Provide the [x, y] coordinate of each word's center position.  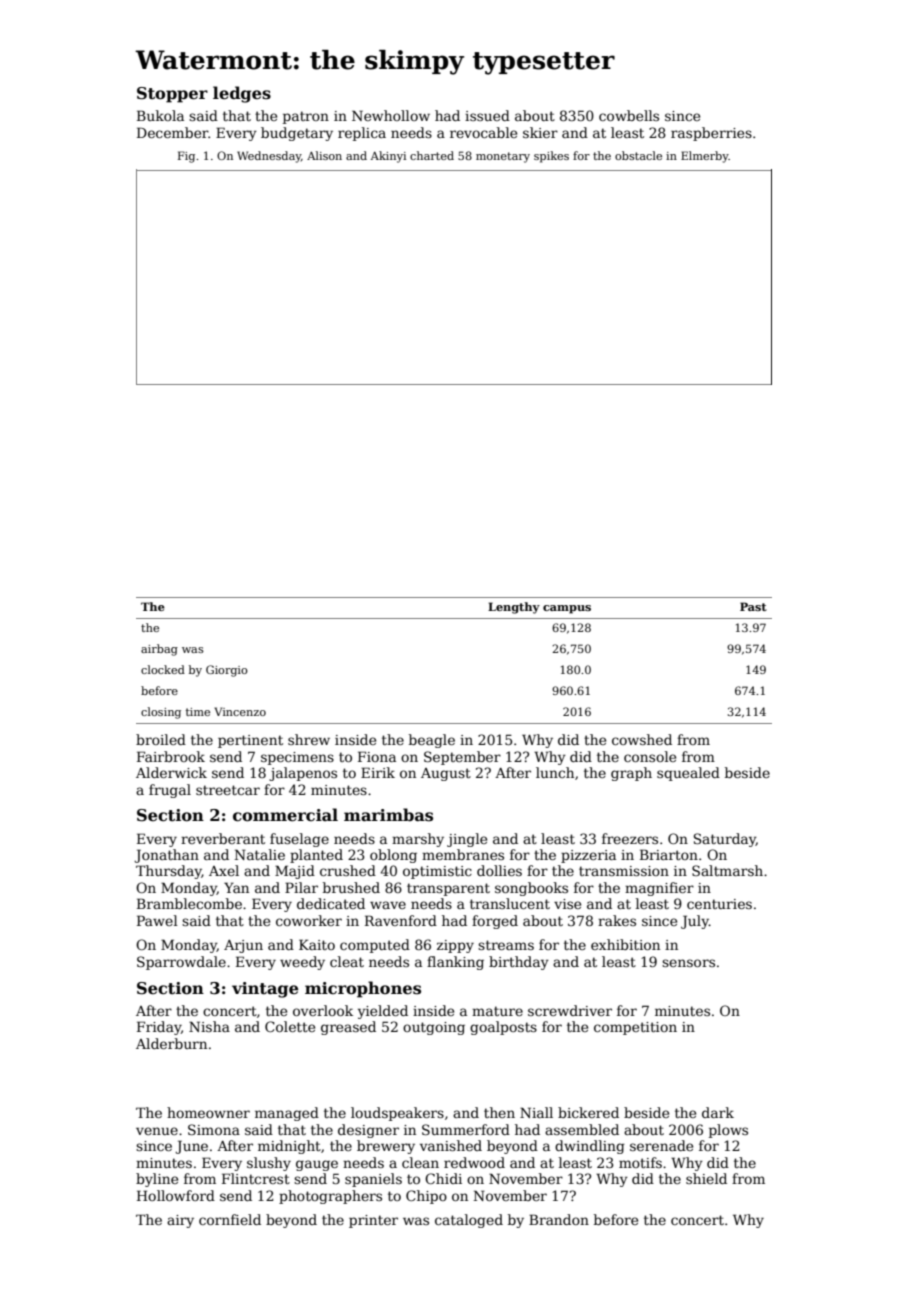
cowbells [629, 115]
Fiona [377, 756]
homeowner [208, 1112]
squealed [688, 774]
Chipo [426, 1197]
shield [706, 1178]
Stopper [172, 95]
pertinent [250, 741]
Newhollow [391, 115]
